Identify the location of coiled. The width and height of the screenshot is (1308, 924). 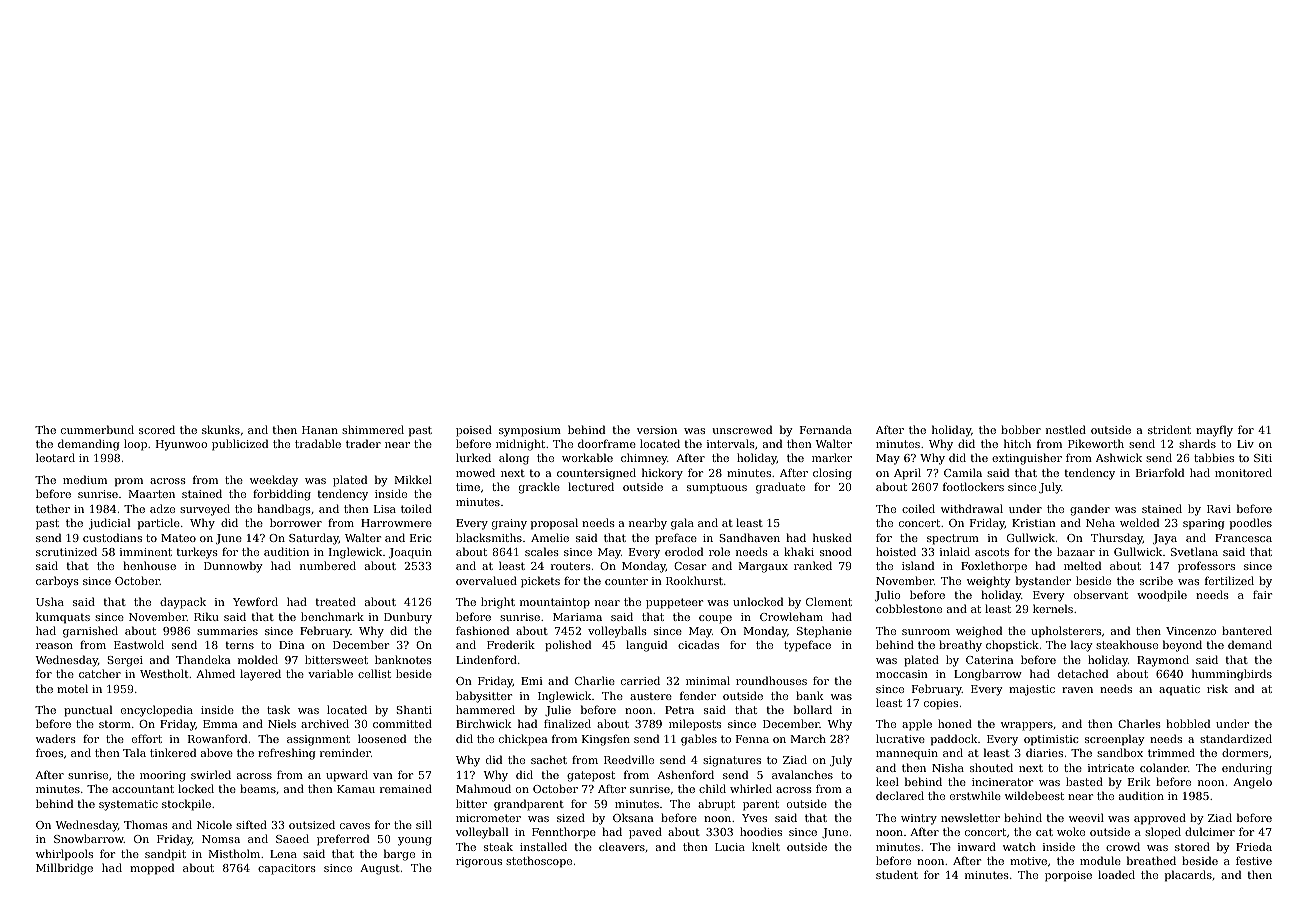
(918, 508).
